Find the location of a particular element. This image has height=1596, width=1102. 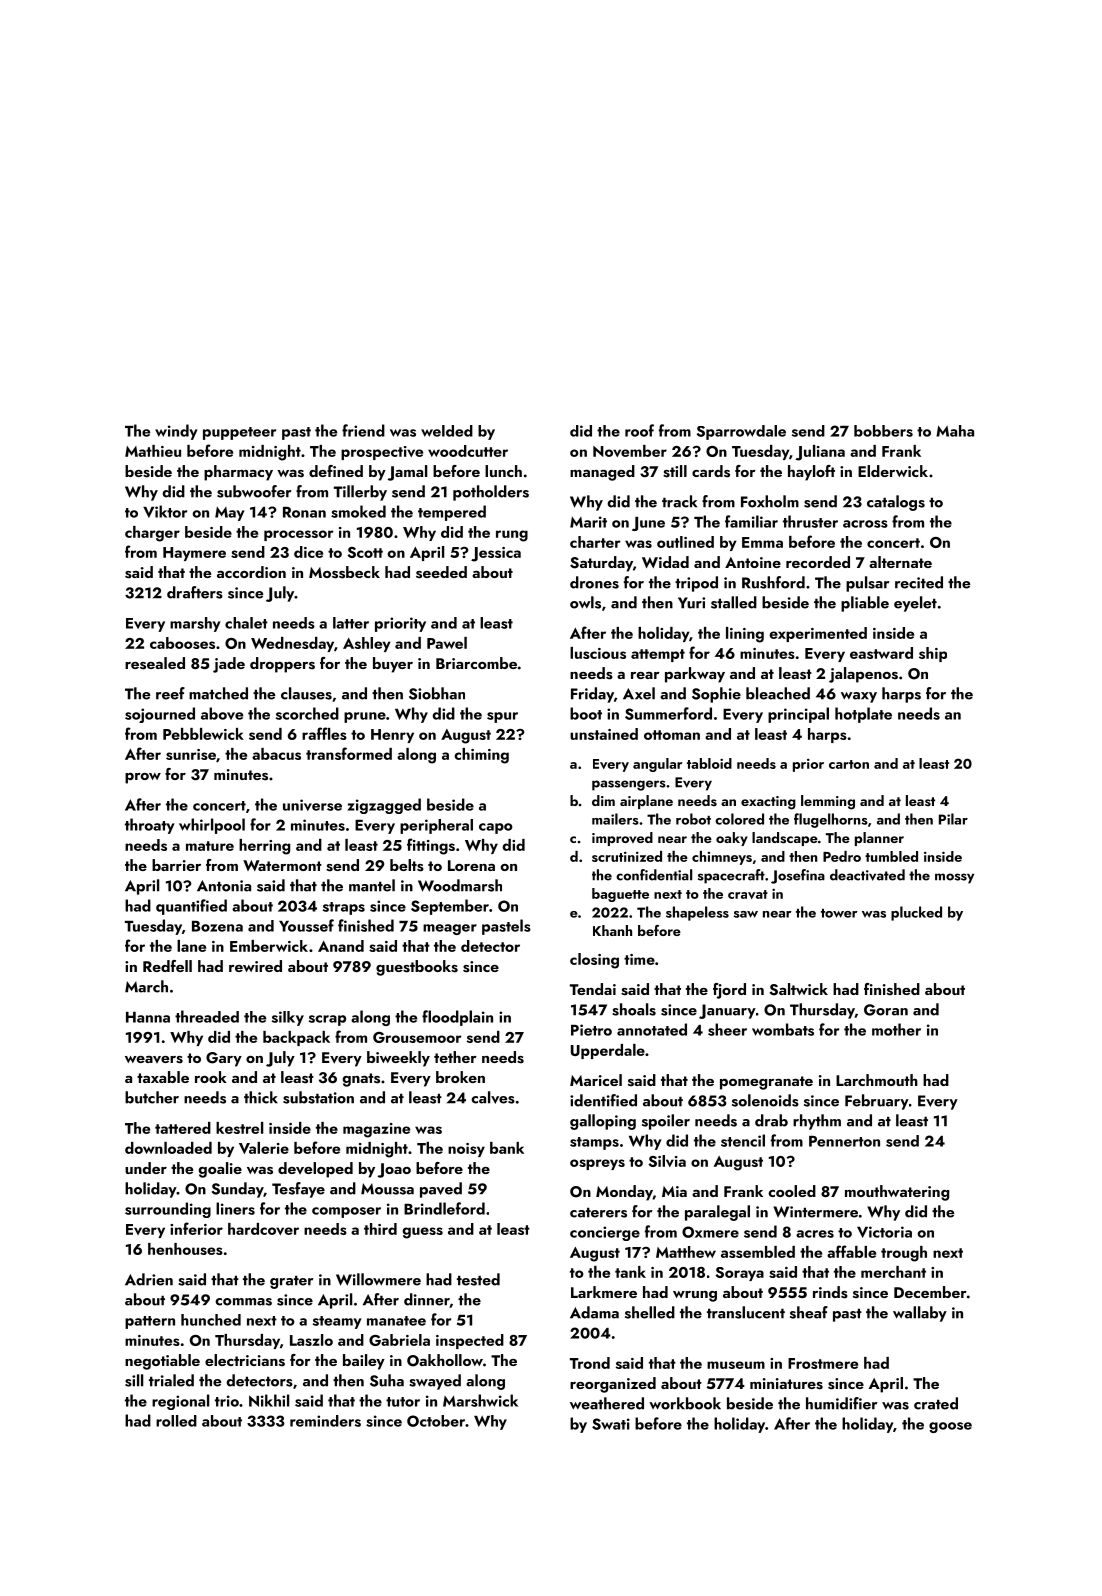

waxy is located at coordinates (859, 697).
